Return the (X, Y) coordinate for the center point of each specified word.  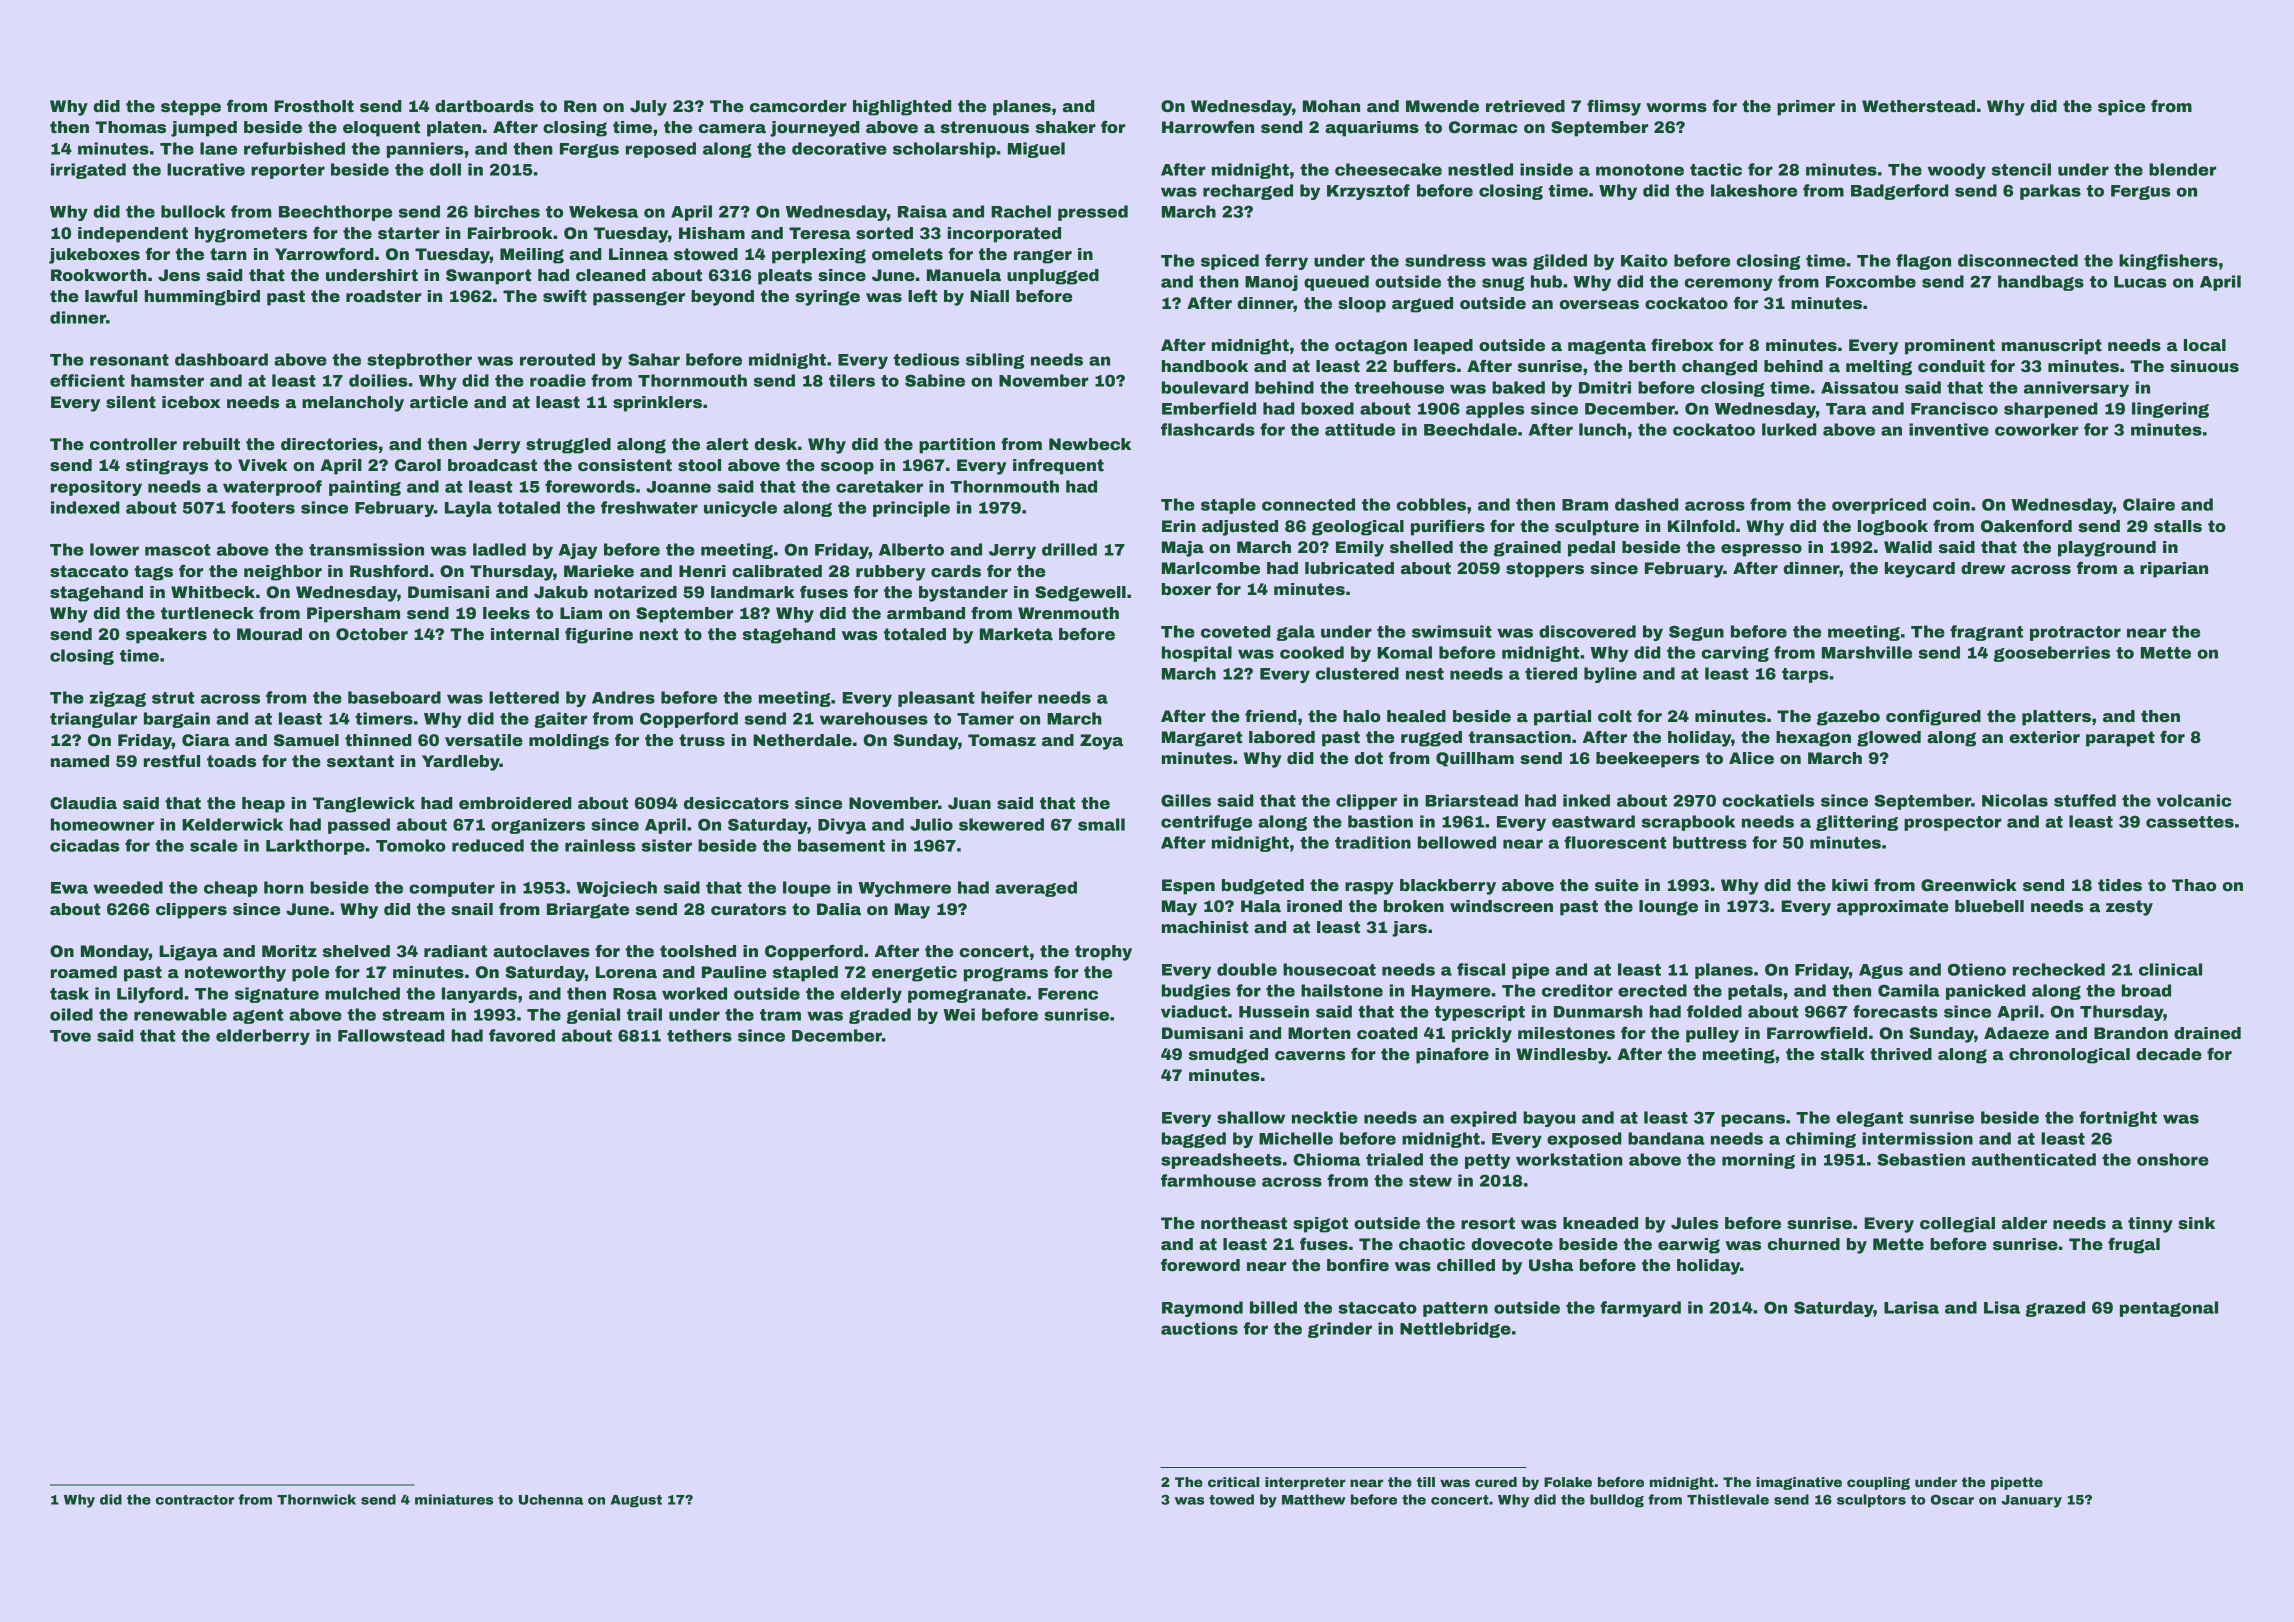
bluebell (1989, 906)
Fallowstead (391, 1035)
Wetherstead (1918, 106)
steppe (191, 108)
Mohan (1331, 106)
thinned (378, 740)
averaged (1036, 889)
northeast (1244, 1223)
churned (1803, 1244)
